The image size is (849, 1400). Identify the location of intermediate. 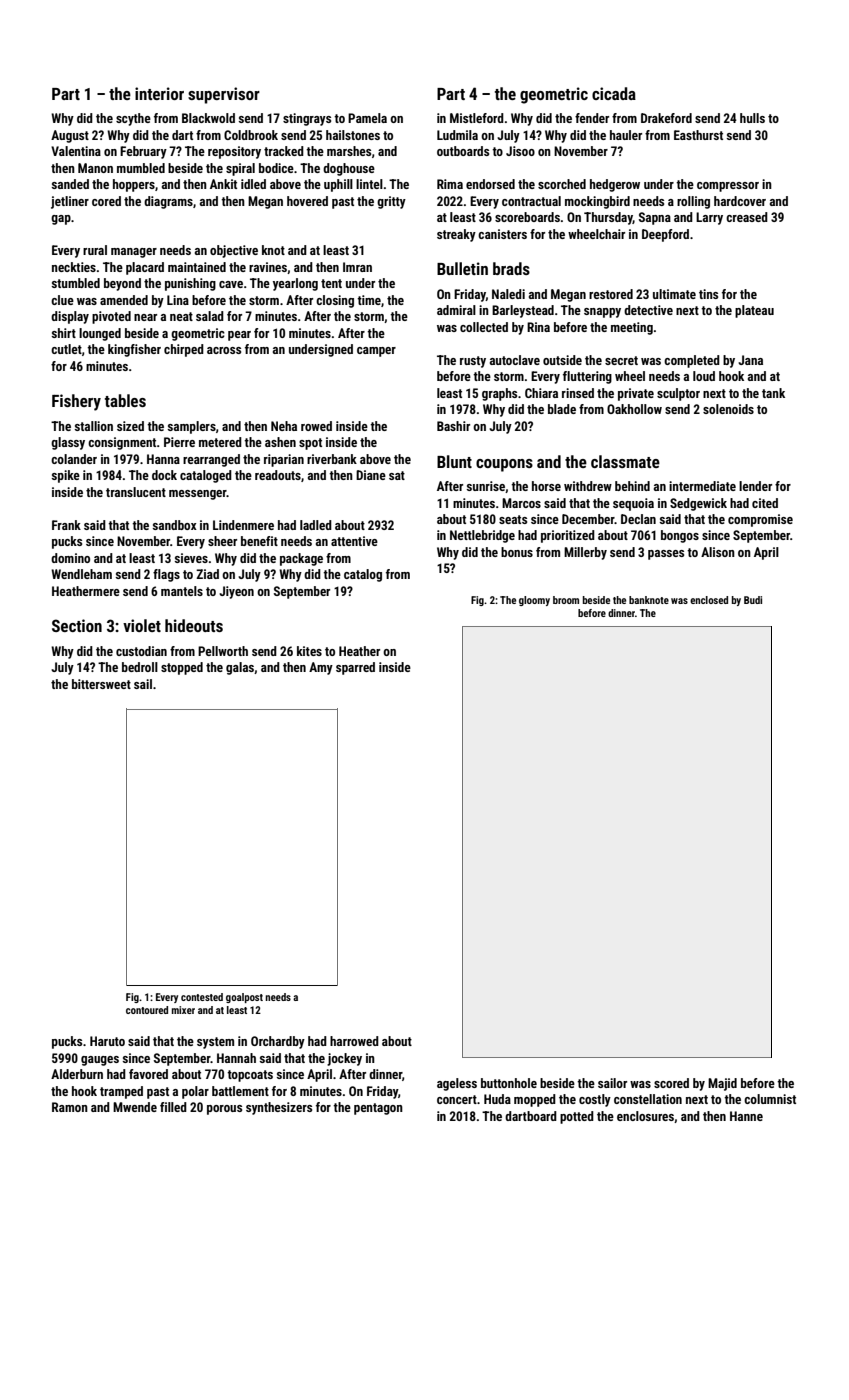
(702, 486).
